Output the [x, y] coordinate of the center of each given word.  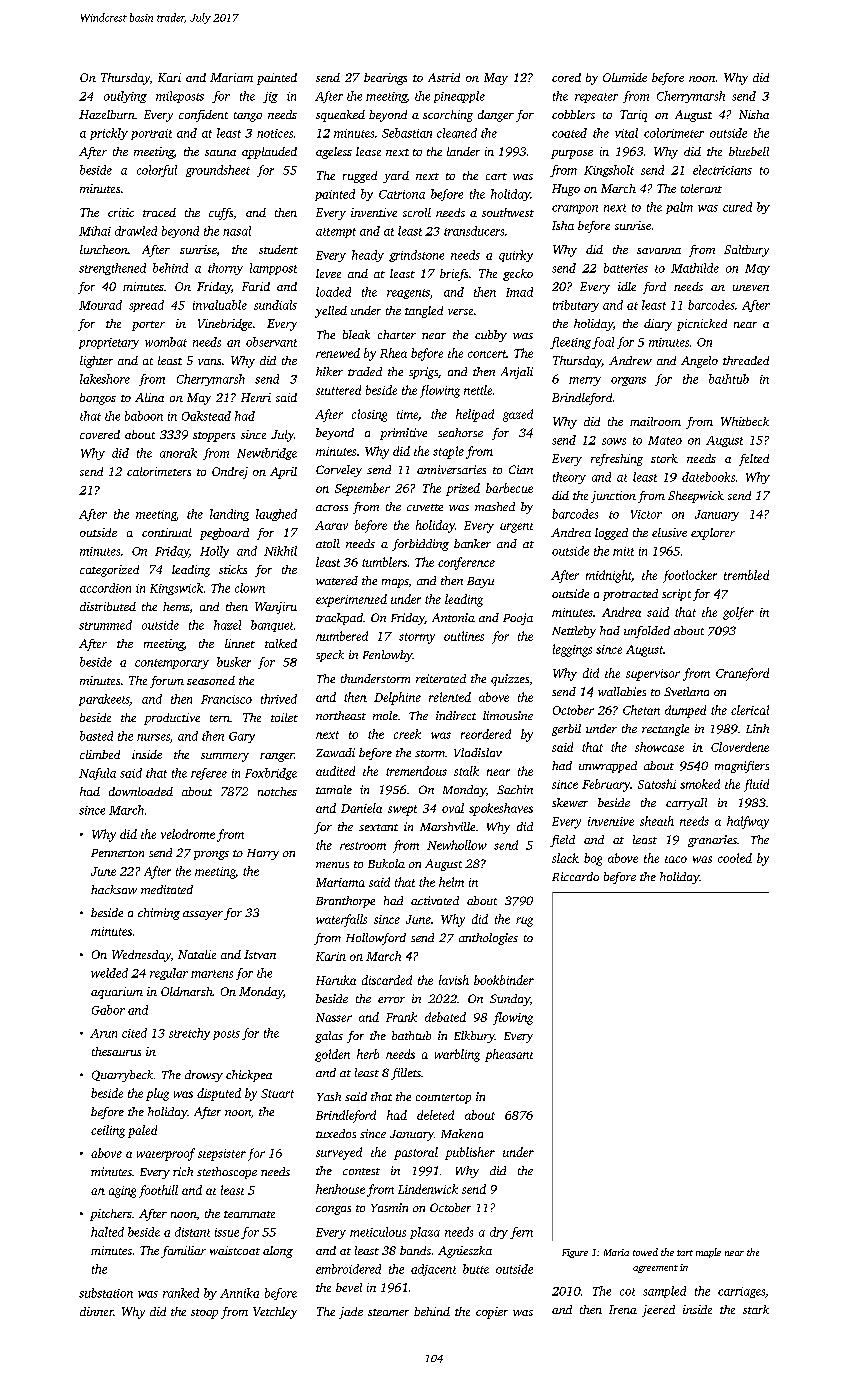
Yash [329, 1096]
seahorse [460, 432]
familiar [183, 1252]
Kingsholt [609, 171]
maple [708, 1253]
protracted [630, 595]
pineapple [459, 97]
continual [167, 532]
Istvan [260, 954]
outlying [125, 97]
